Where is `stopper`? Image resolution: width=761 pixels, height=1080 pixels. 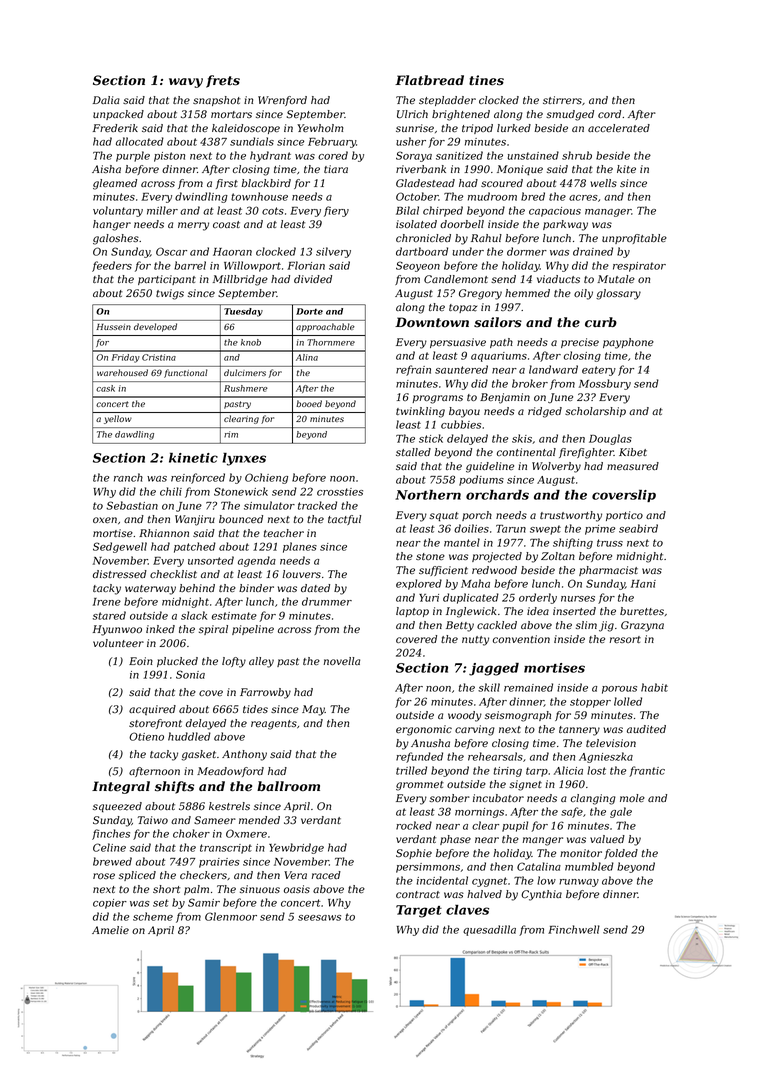
stopper is located at coordinates (590, 703).
